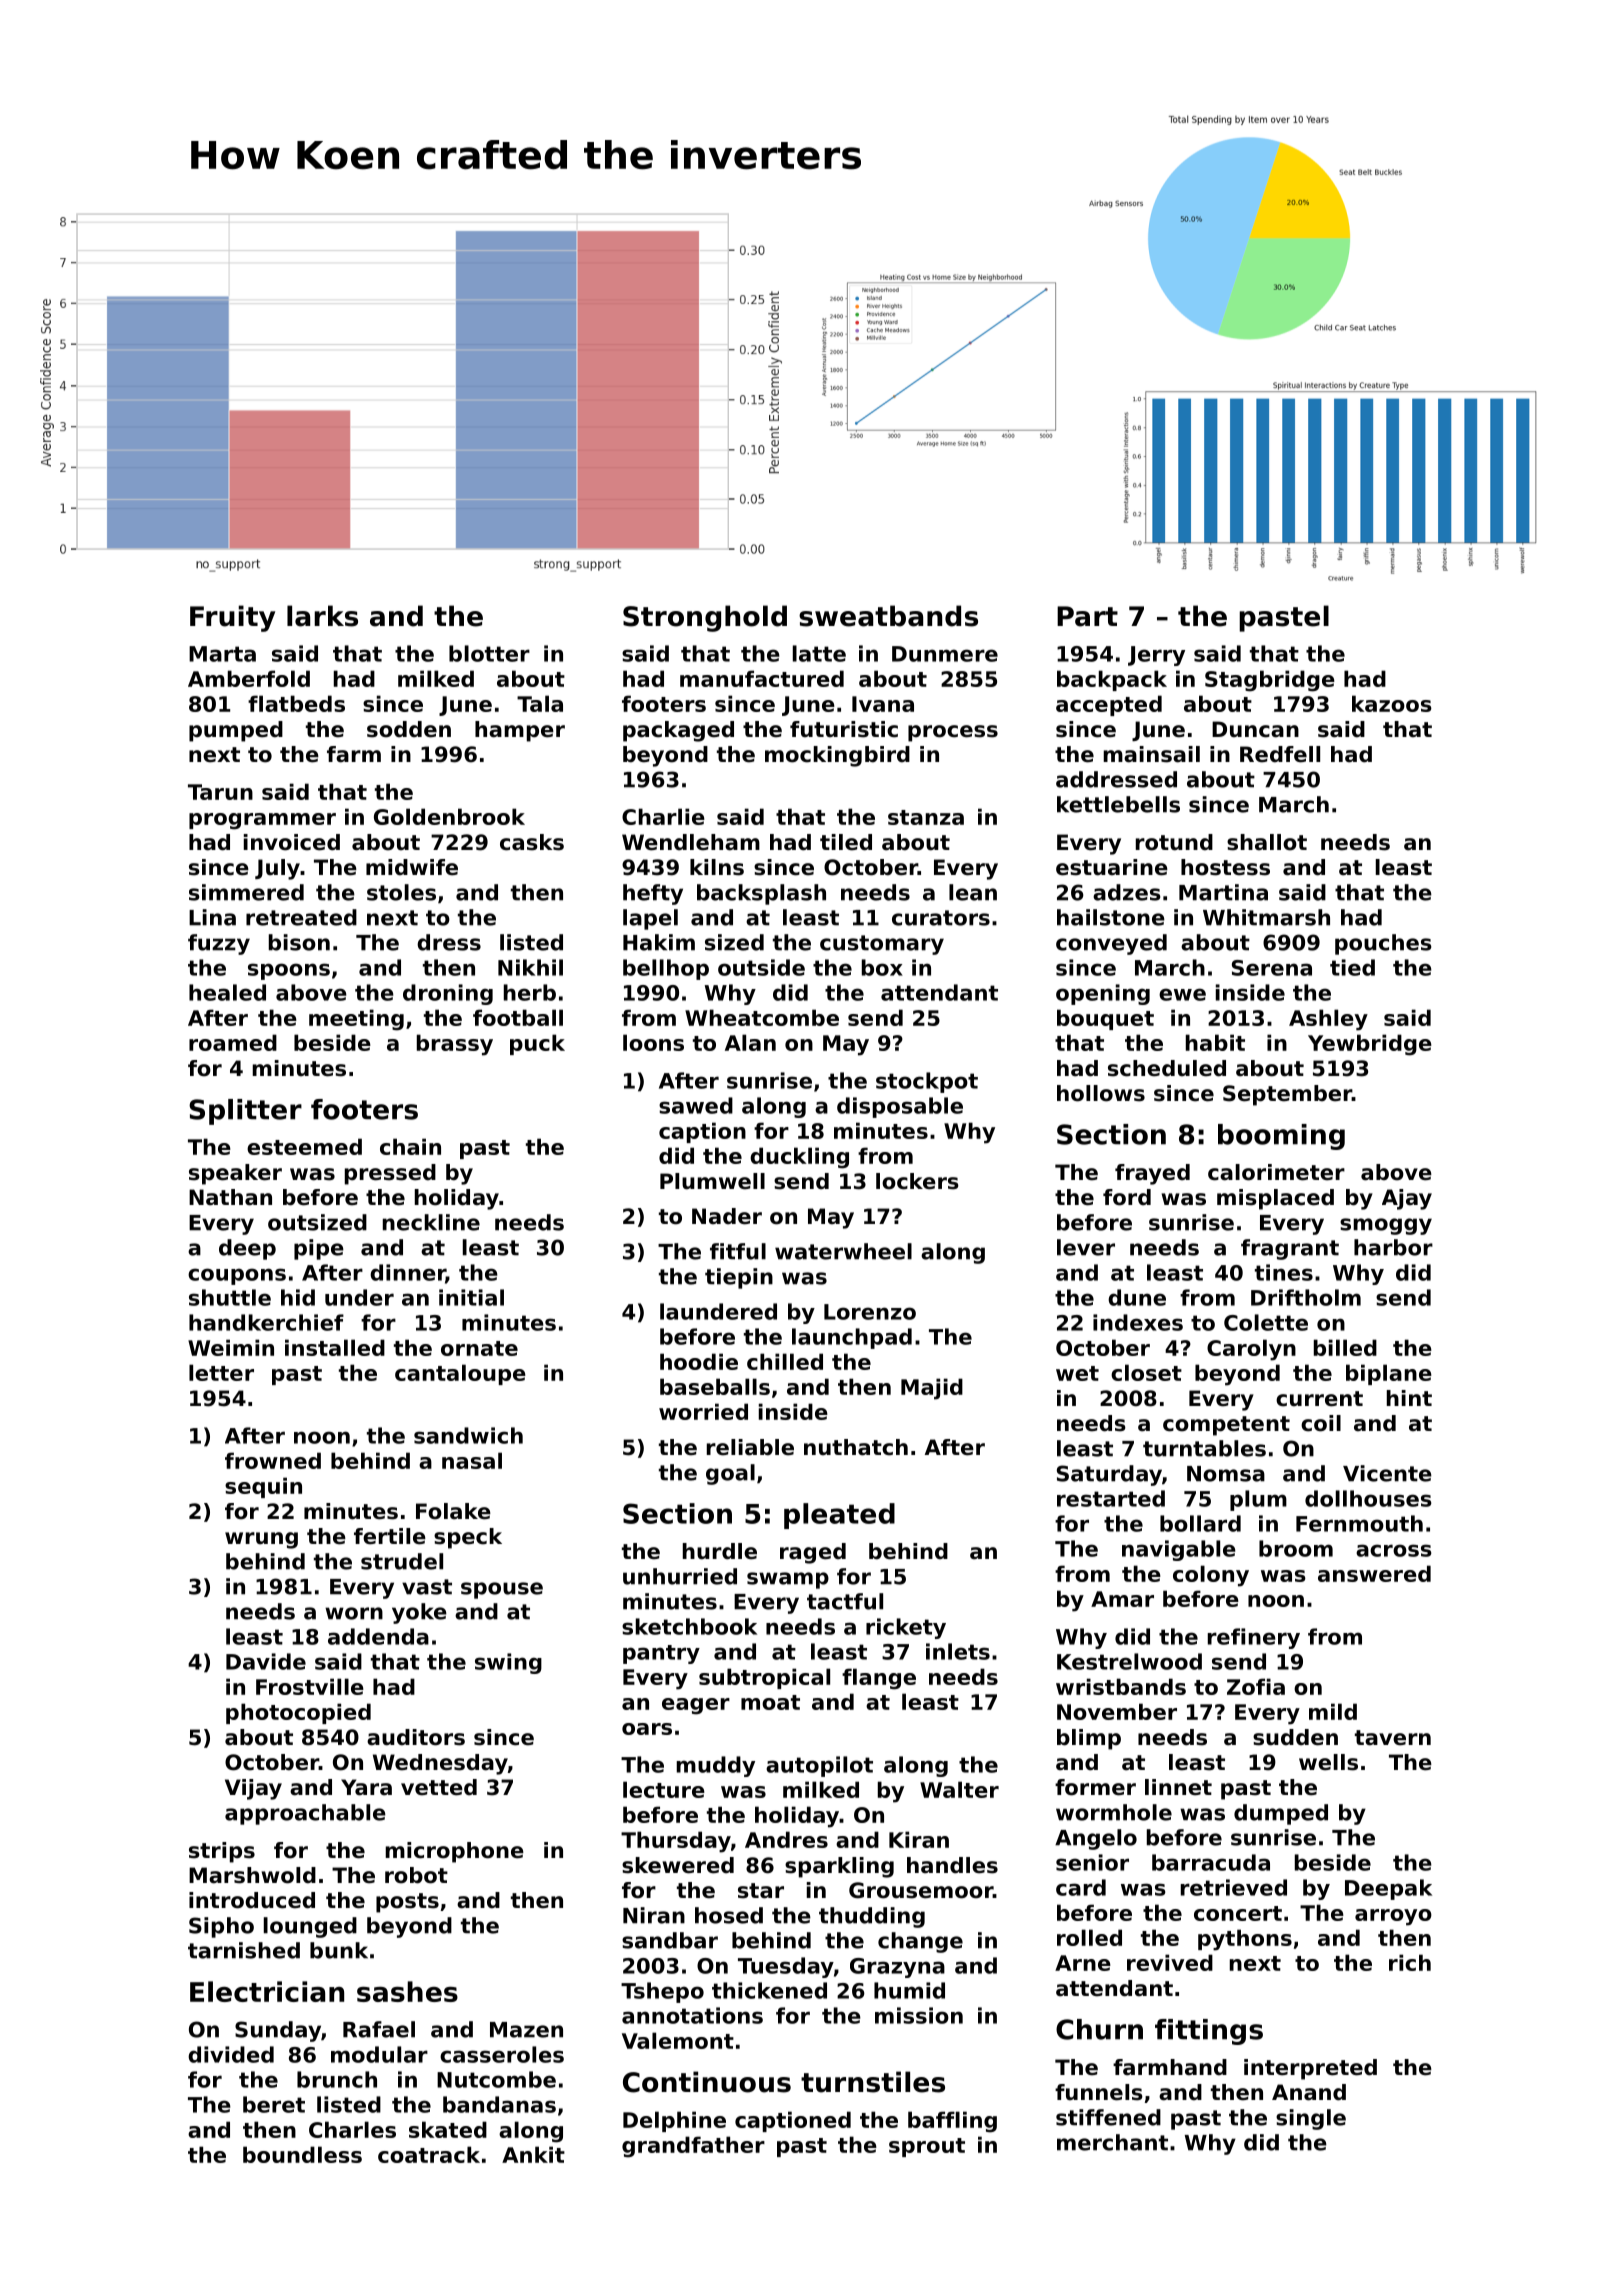 The height and width of the screenshot is (2292, 1620). Describe the element at coordinates (769, 1990) in the screenshot. I see `thickened` at that location.
